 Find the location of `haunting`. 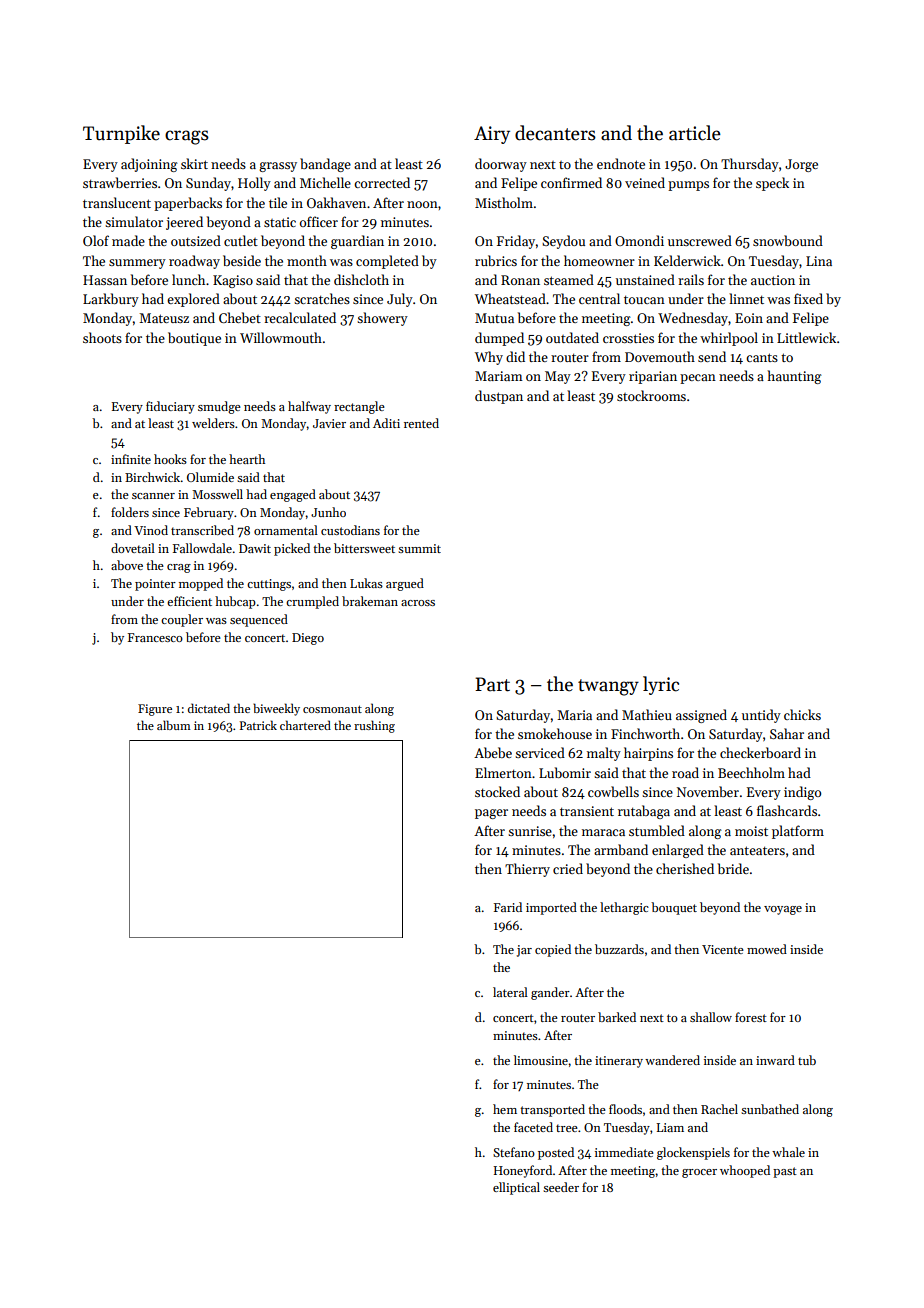

haunting is located at coordinates (795, 377).
